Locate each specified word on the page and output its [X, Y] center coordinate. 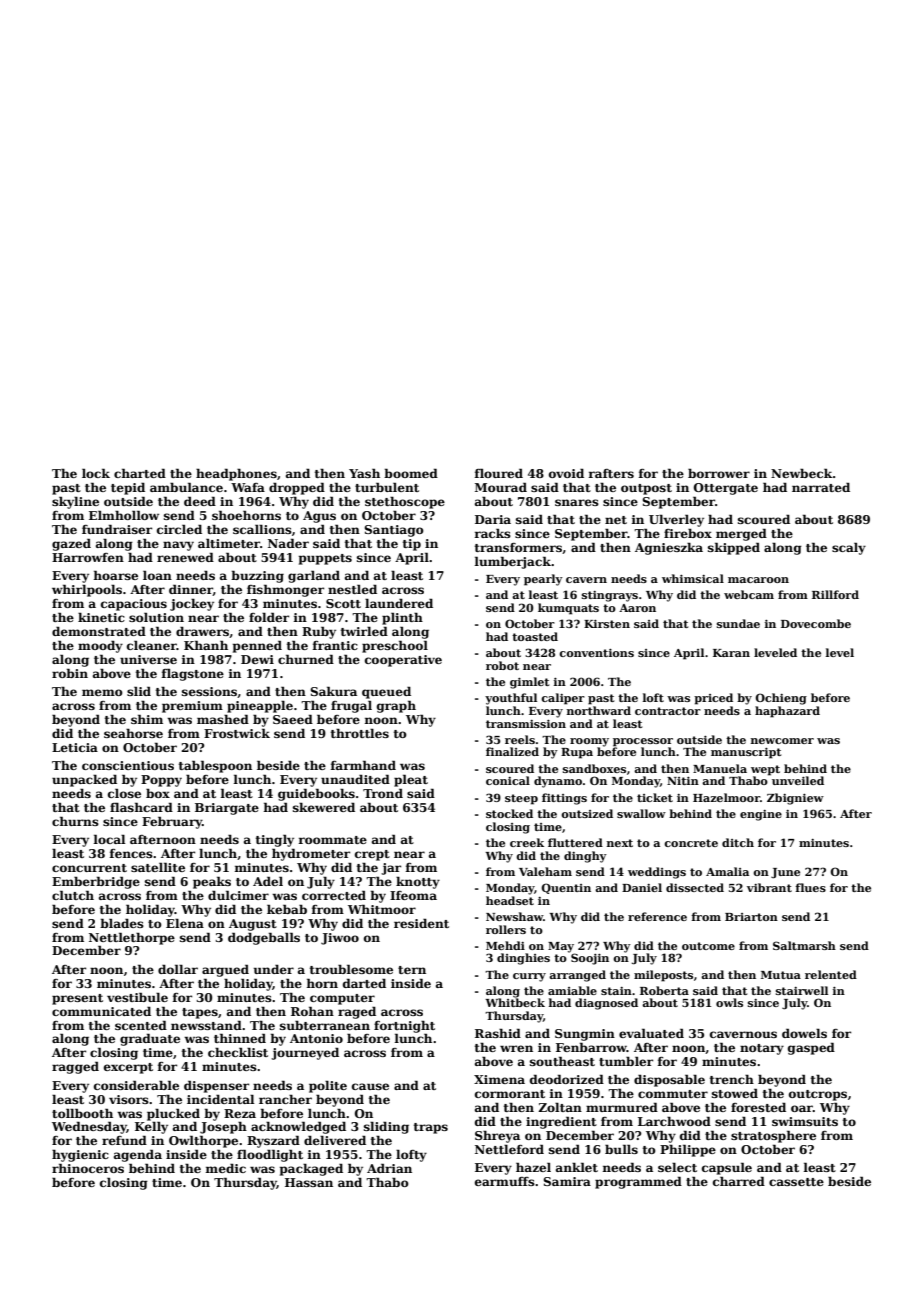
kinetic [101, 617]
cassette [796, 1182]
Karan [731, 653]
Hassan [309, 1182]
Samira [567, 1181]
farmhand [363, 765]
